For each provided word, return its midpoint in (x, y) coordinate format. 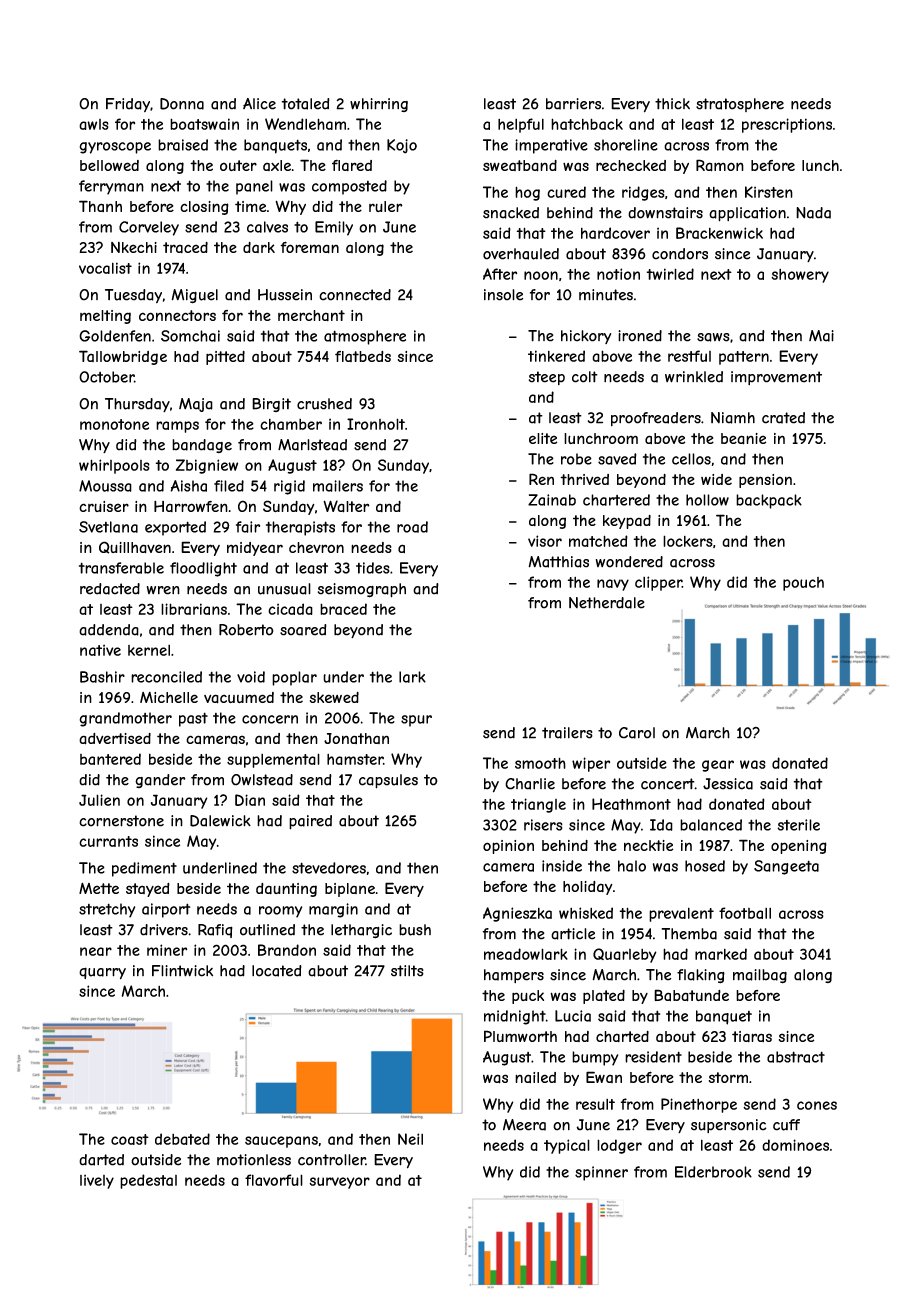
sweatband (520, 166)
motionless (254, 1160)
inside (562, 866)
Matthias (558, 562)
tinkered (556, 356)
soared (303, 630)
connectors (177, 315)
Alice (259, 104)
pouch (803, 584)
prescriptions (787, 125)
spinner (601, 1173)
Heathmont (631, 804)
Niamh (733, 418)
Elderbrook (713, 1172)
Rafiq (215, 931)
